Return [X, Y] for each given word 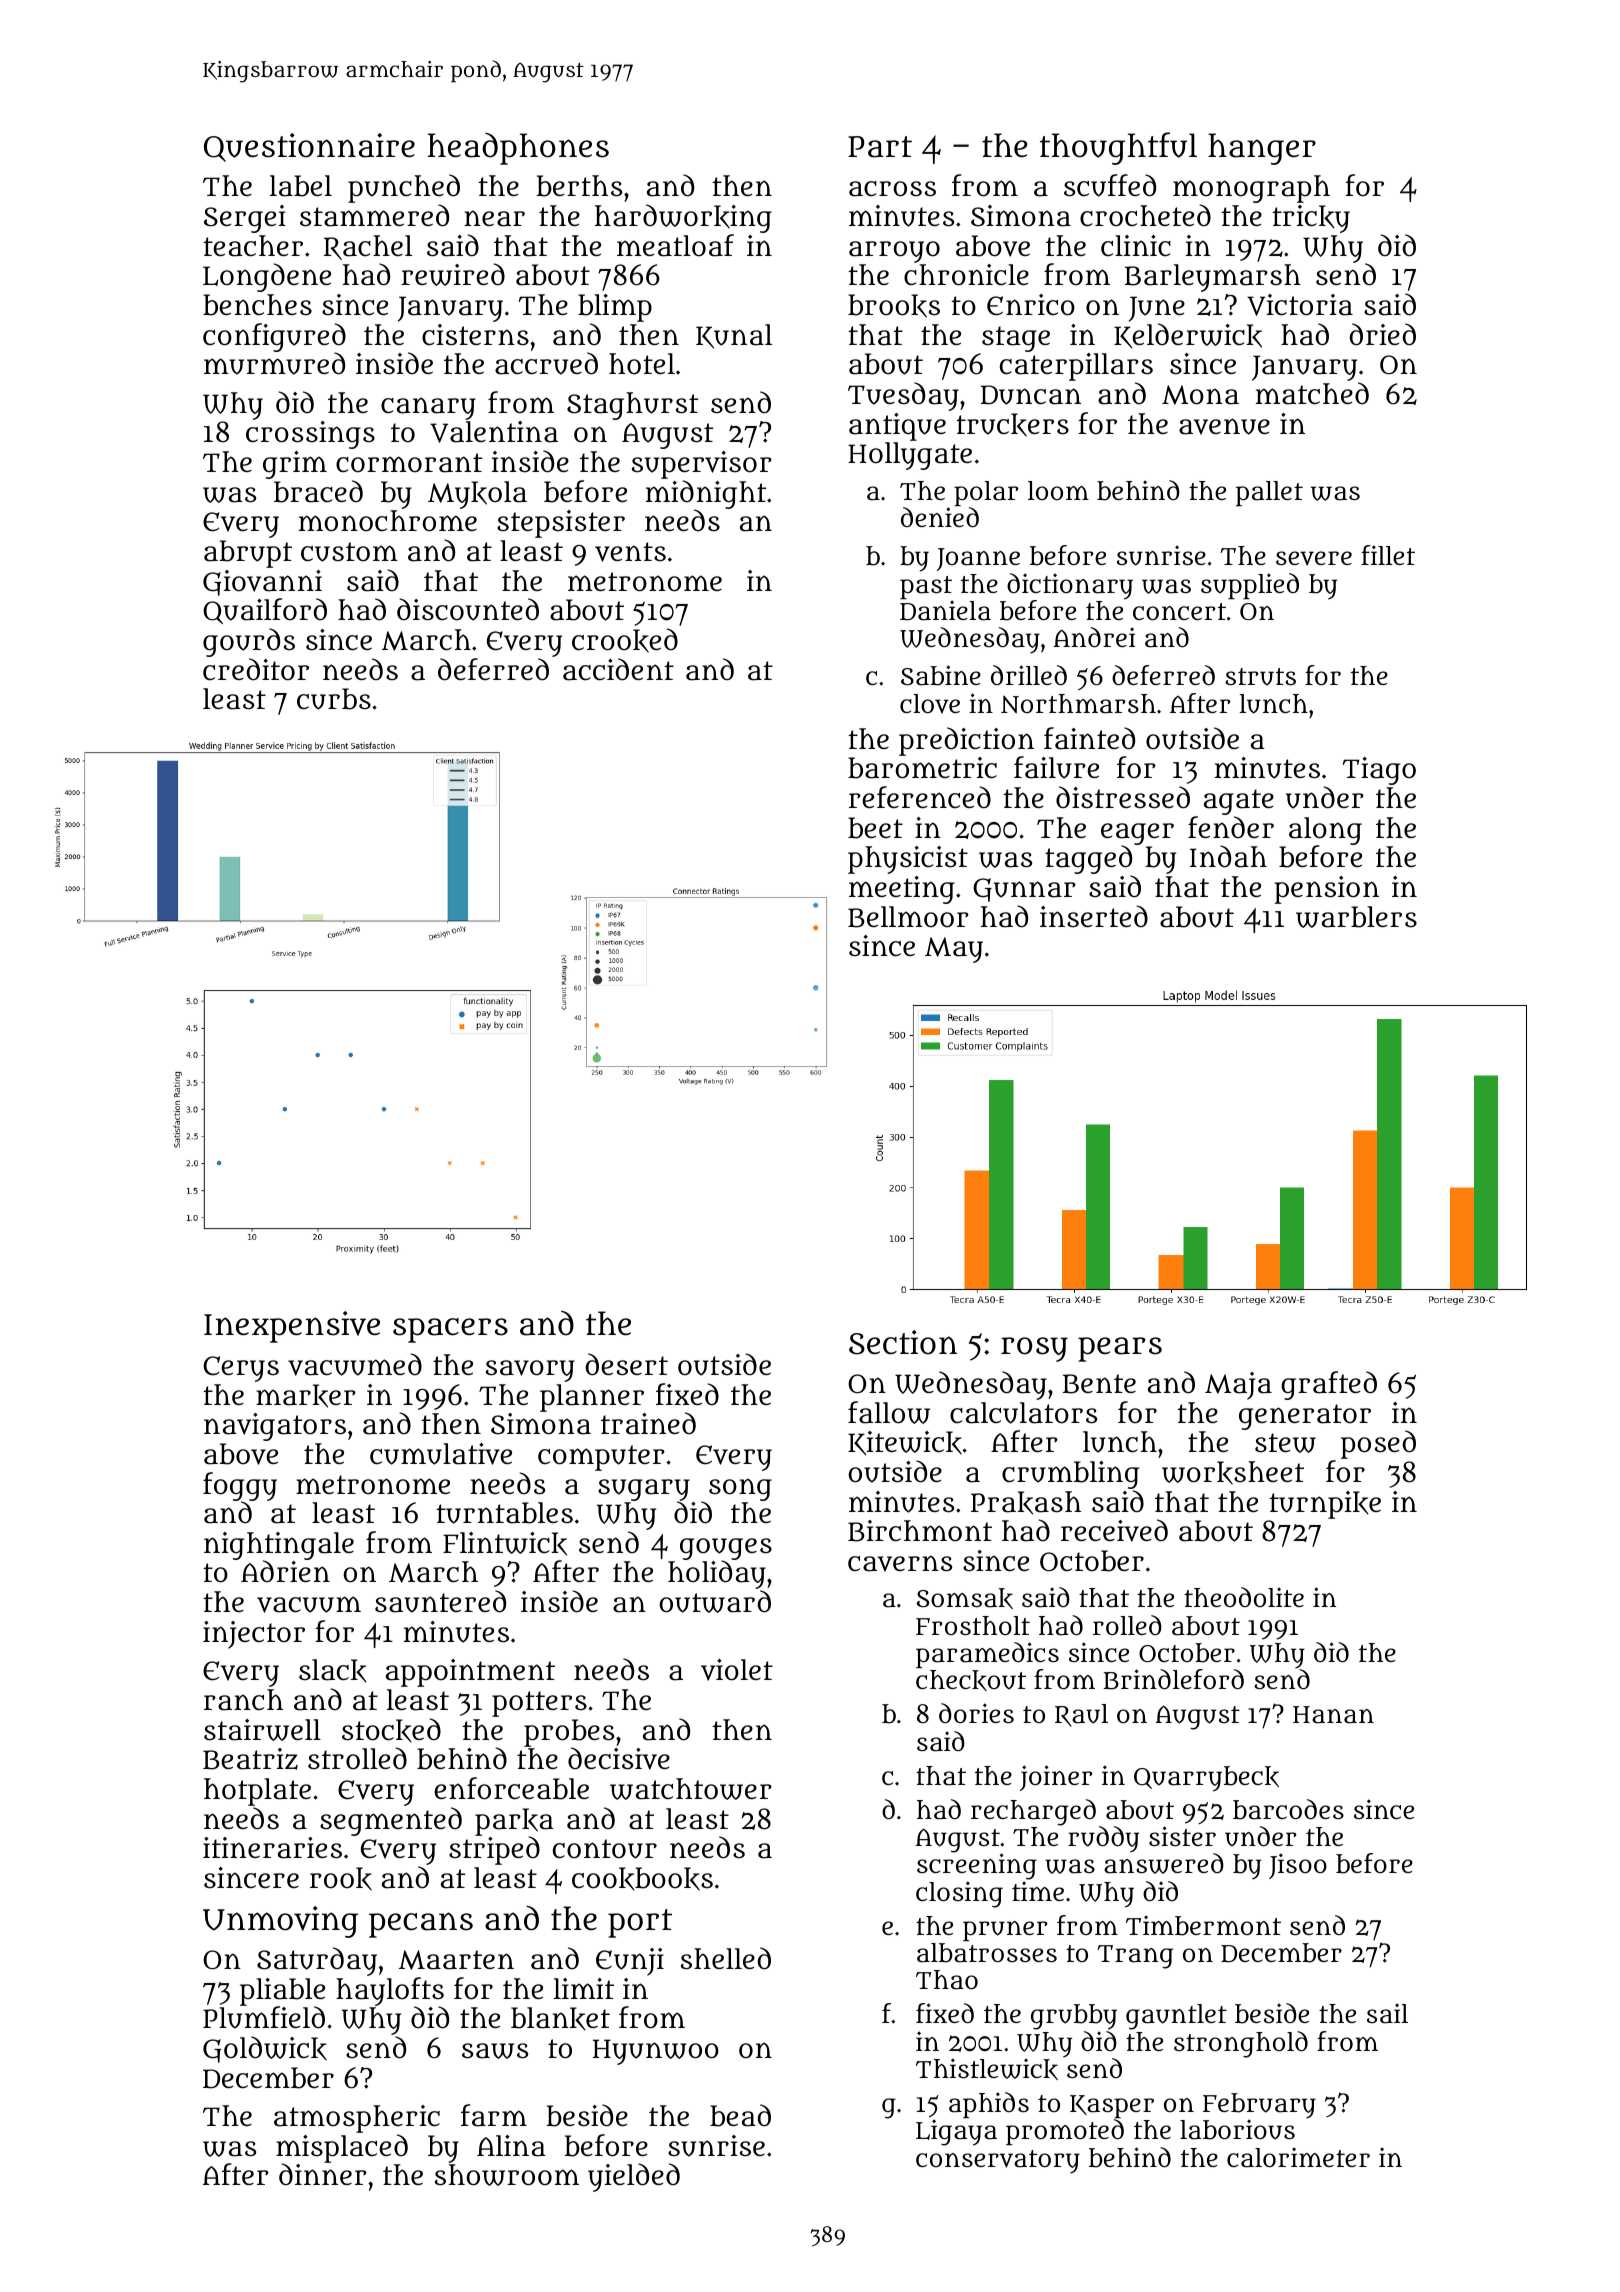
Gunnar [1024, 890]
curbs [334, 699]
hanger [1262, 149]
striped [494, 1850]
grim [295, 465]
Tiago [1379, 771]
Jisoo [1298, 1866]
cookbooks [642, 1879]
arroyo [894, 252]
